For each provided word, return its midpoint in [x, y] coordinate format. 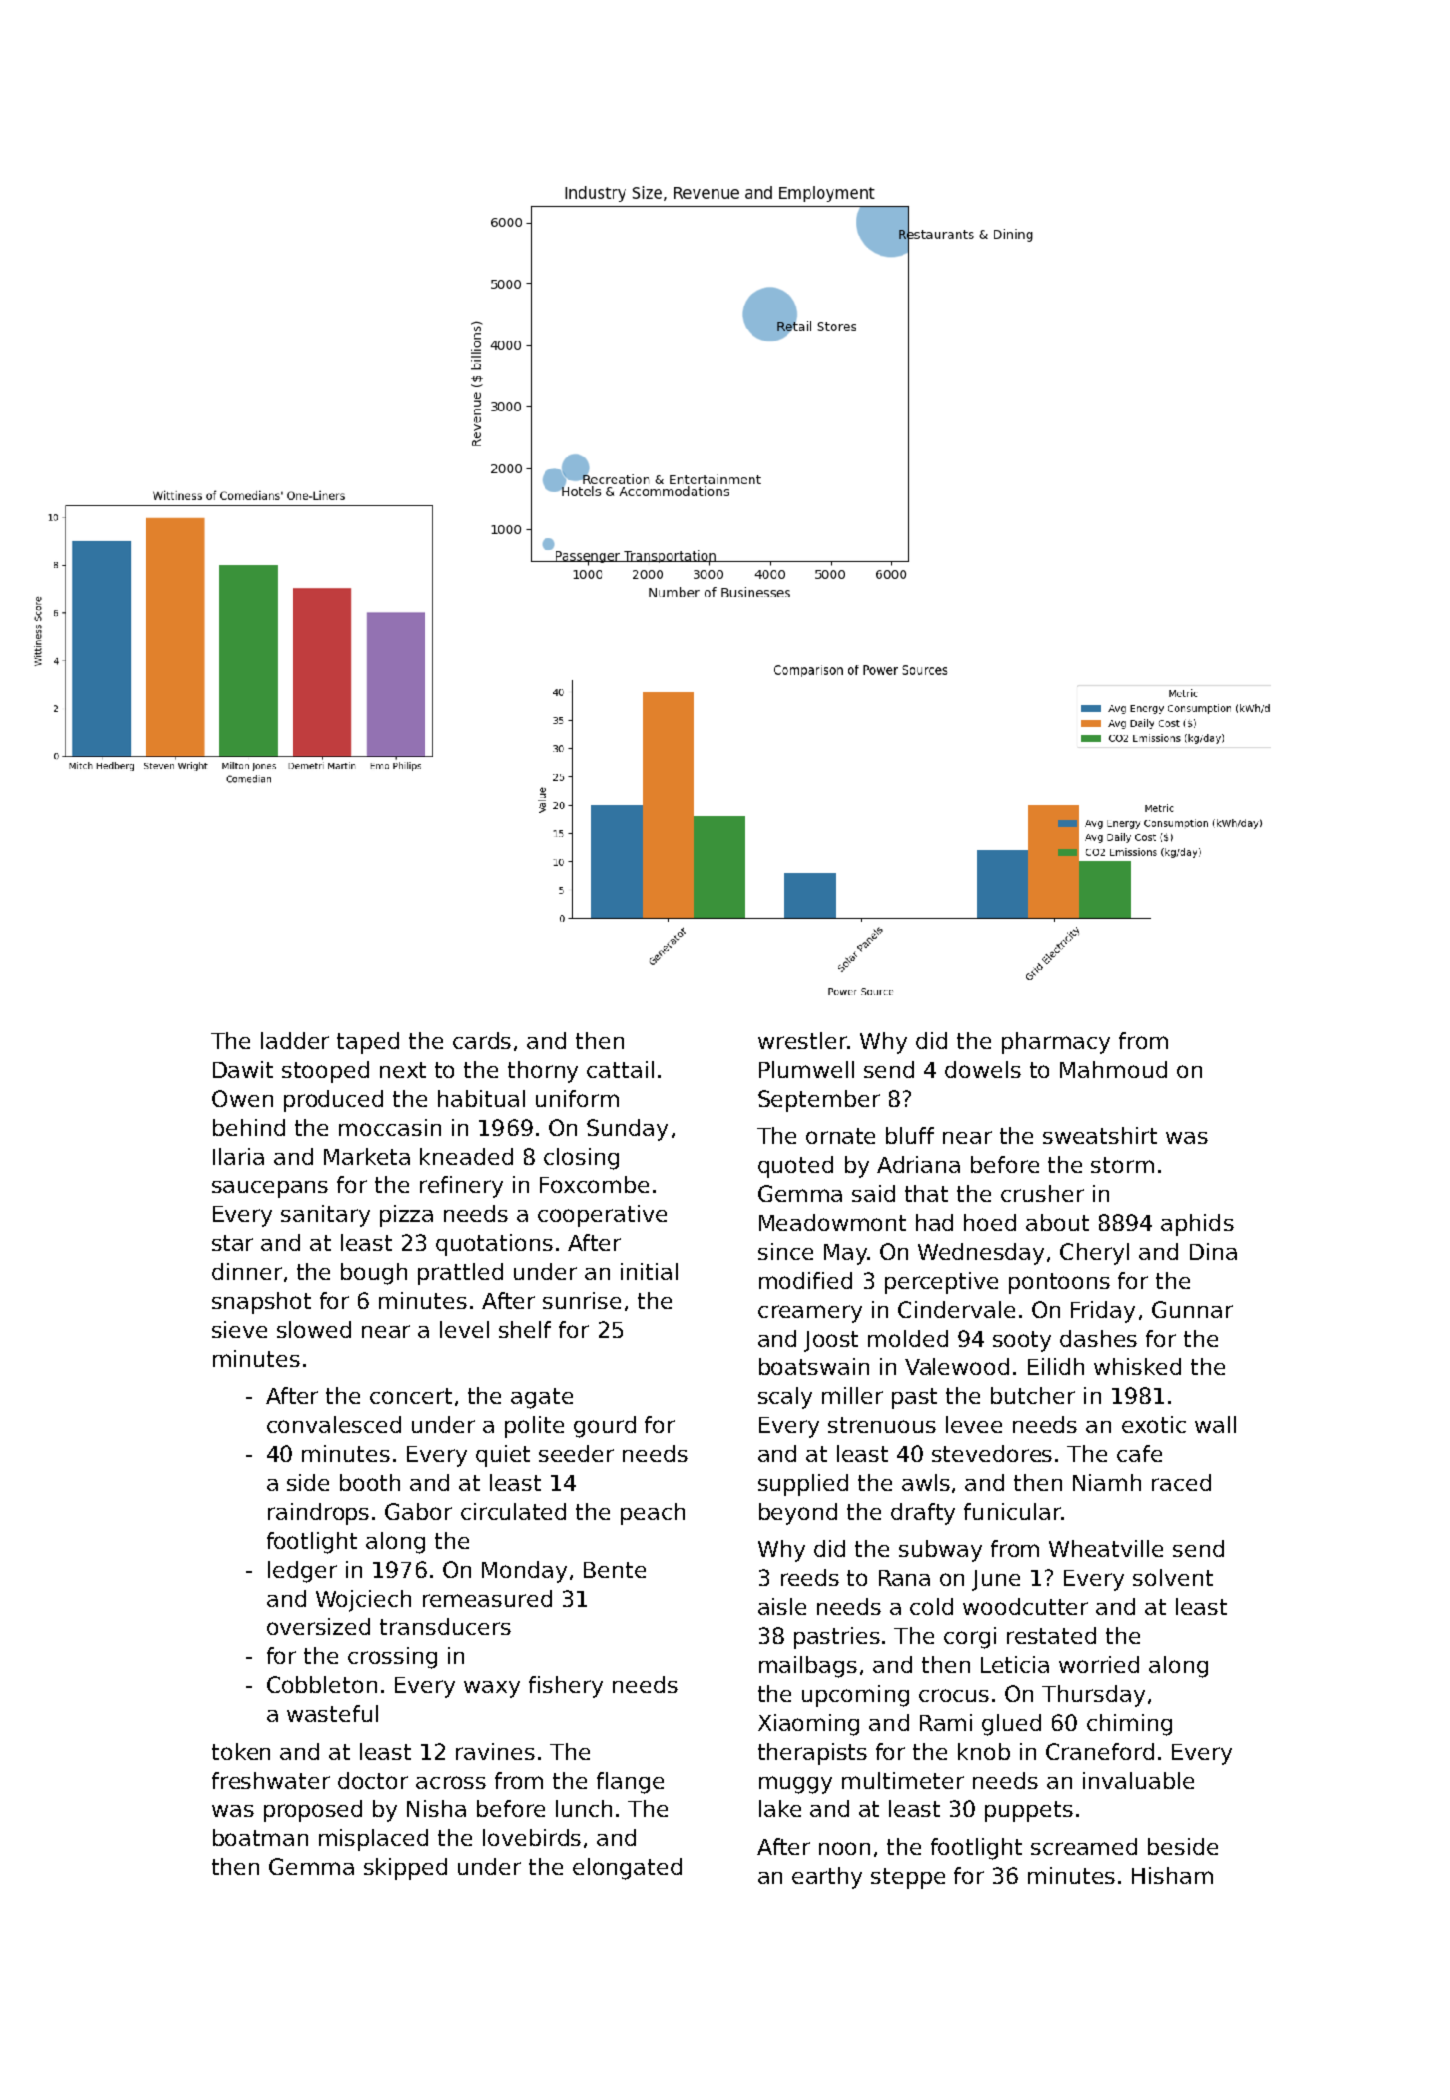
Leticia [1015, 1664]
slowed [314, 1329]
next [403, 1070]
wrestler [802, 1040]
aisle [782, 1606]
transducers [445, 1626]
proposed [313, 1811]
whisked [1137, 1366]
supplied [803, 1485]
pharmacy [1056, 1043]
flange [630, 1783]
